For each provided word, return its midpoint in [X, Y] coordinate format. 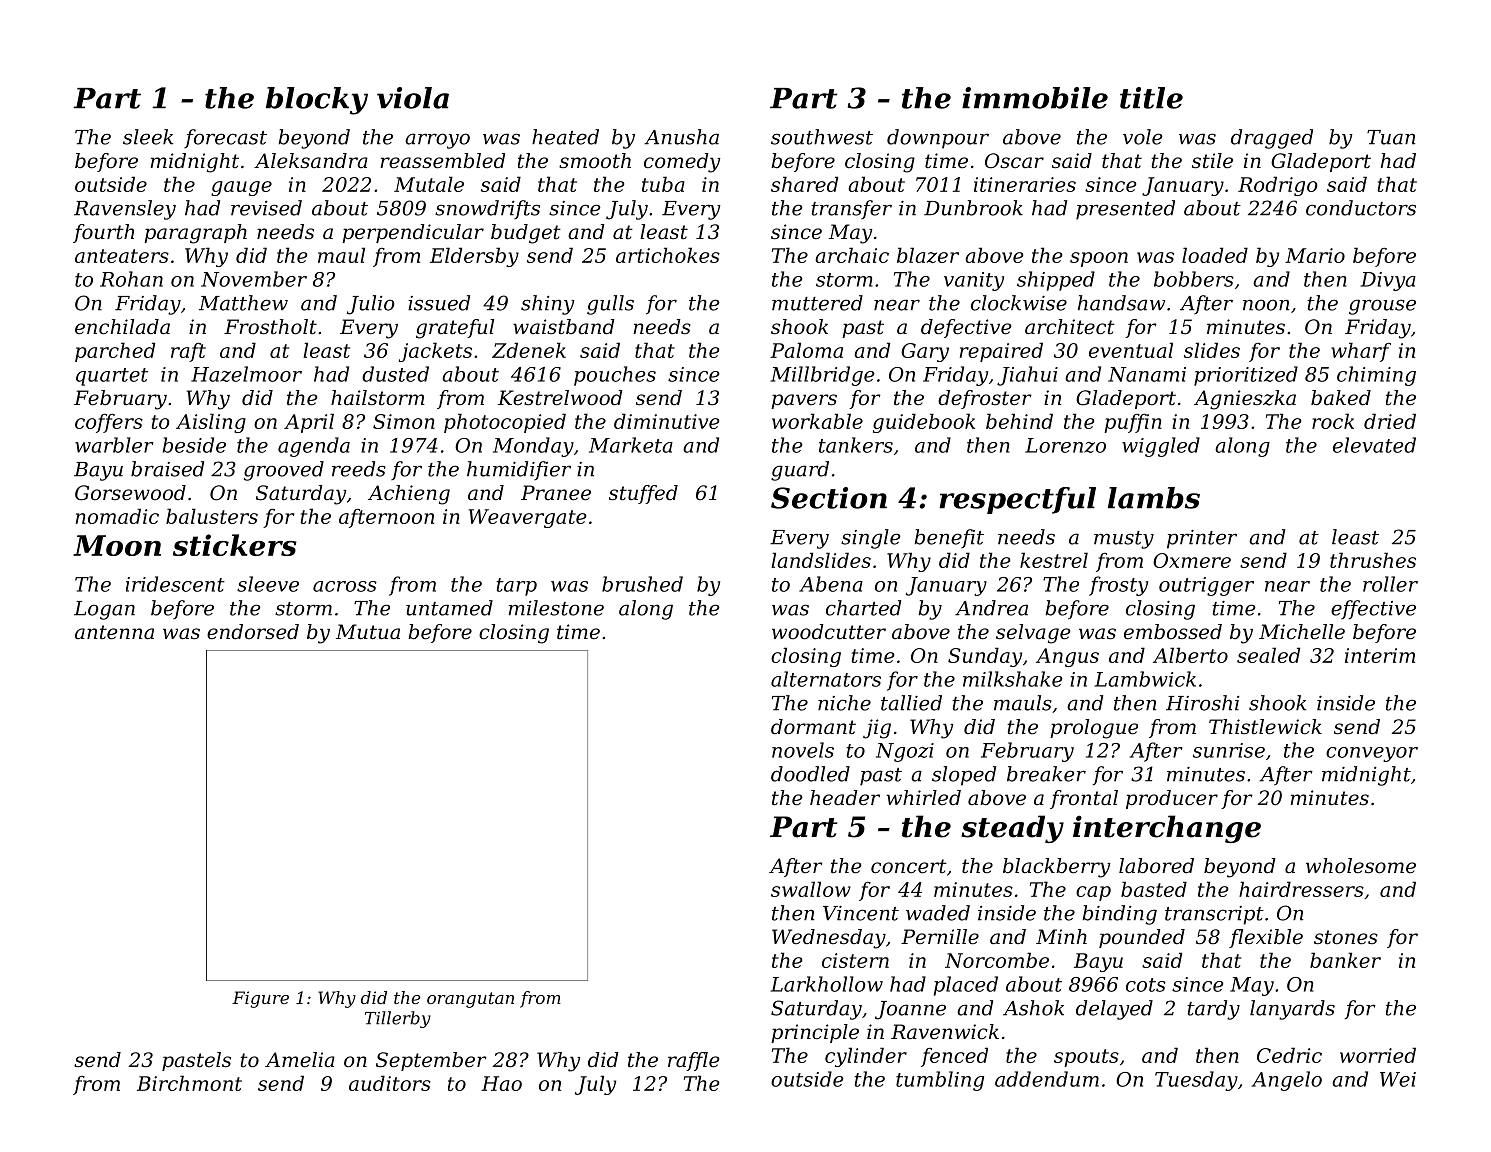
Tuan [1391, 137]
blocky [317, 101]
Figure [260, 999]
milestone [556, 608]
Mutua [368, 632]
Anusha [681, 137]
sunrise [1229, 750]
